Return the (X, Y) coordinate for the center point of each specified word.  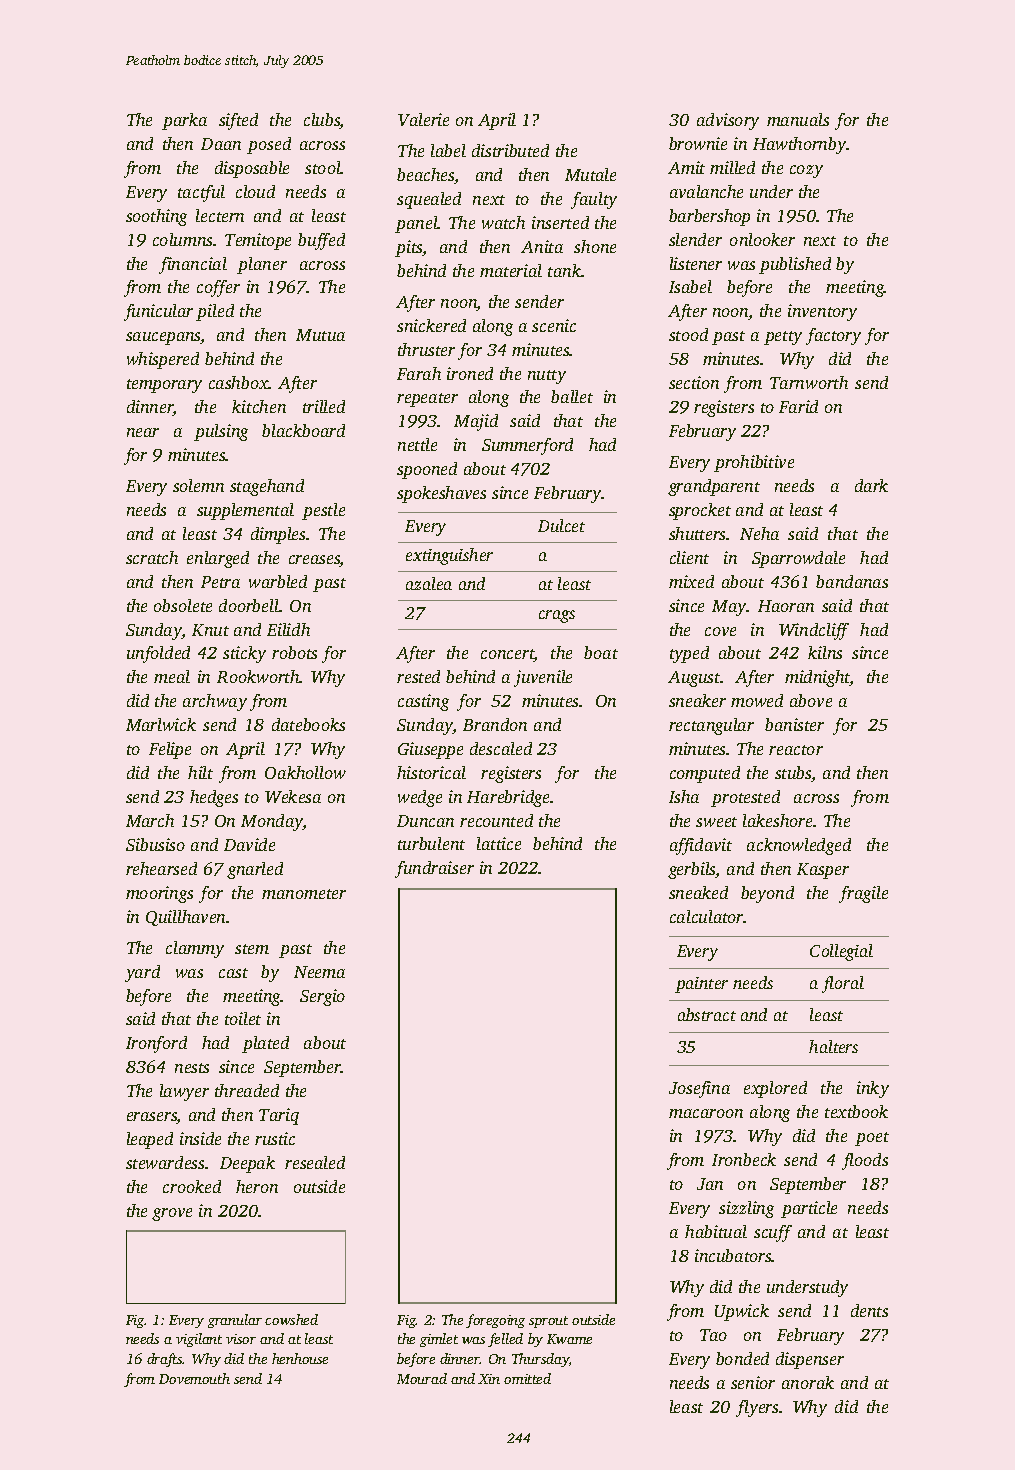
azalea (429, 583)
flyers (757, 1408)
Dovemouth (194, 1378)
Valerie (423, 119)
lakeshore (777, 820)
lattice (499, 843)
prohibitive (754, 463)
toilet (243, 1018)
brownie (698, 143)
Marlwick (161, 724)
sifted (238, 121)
